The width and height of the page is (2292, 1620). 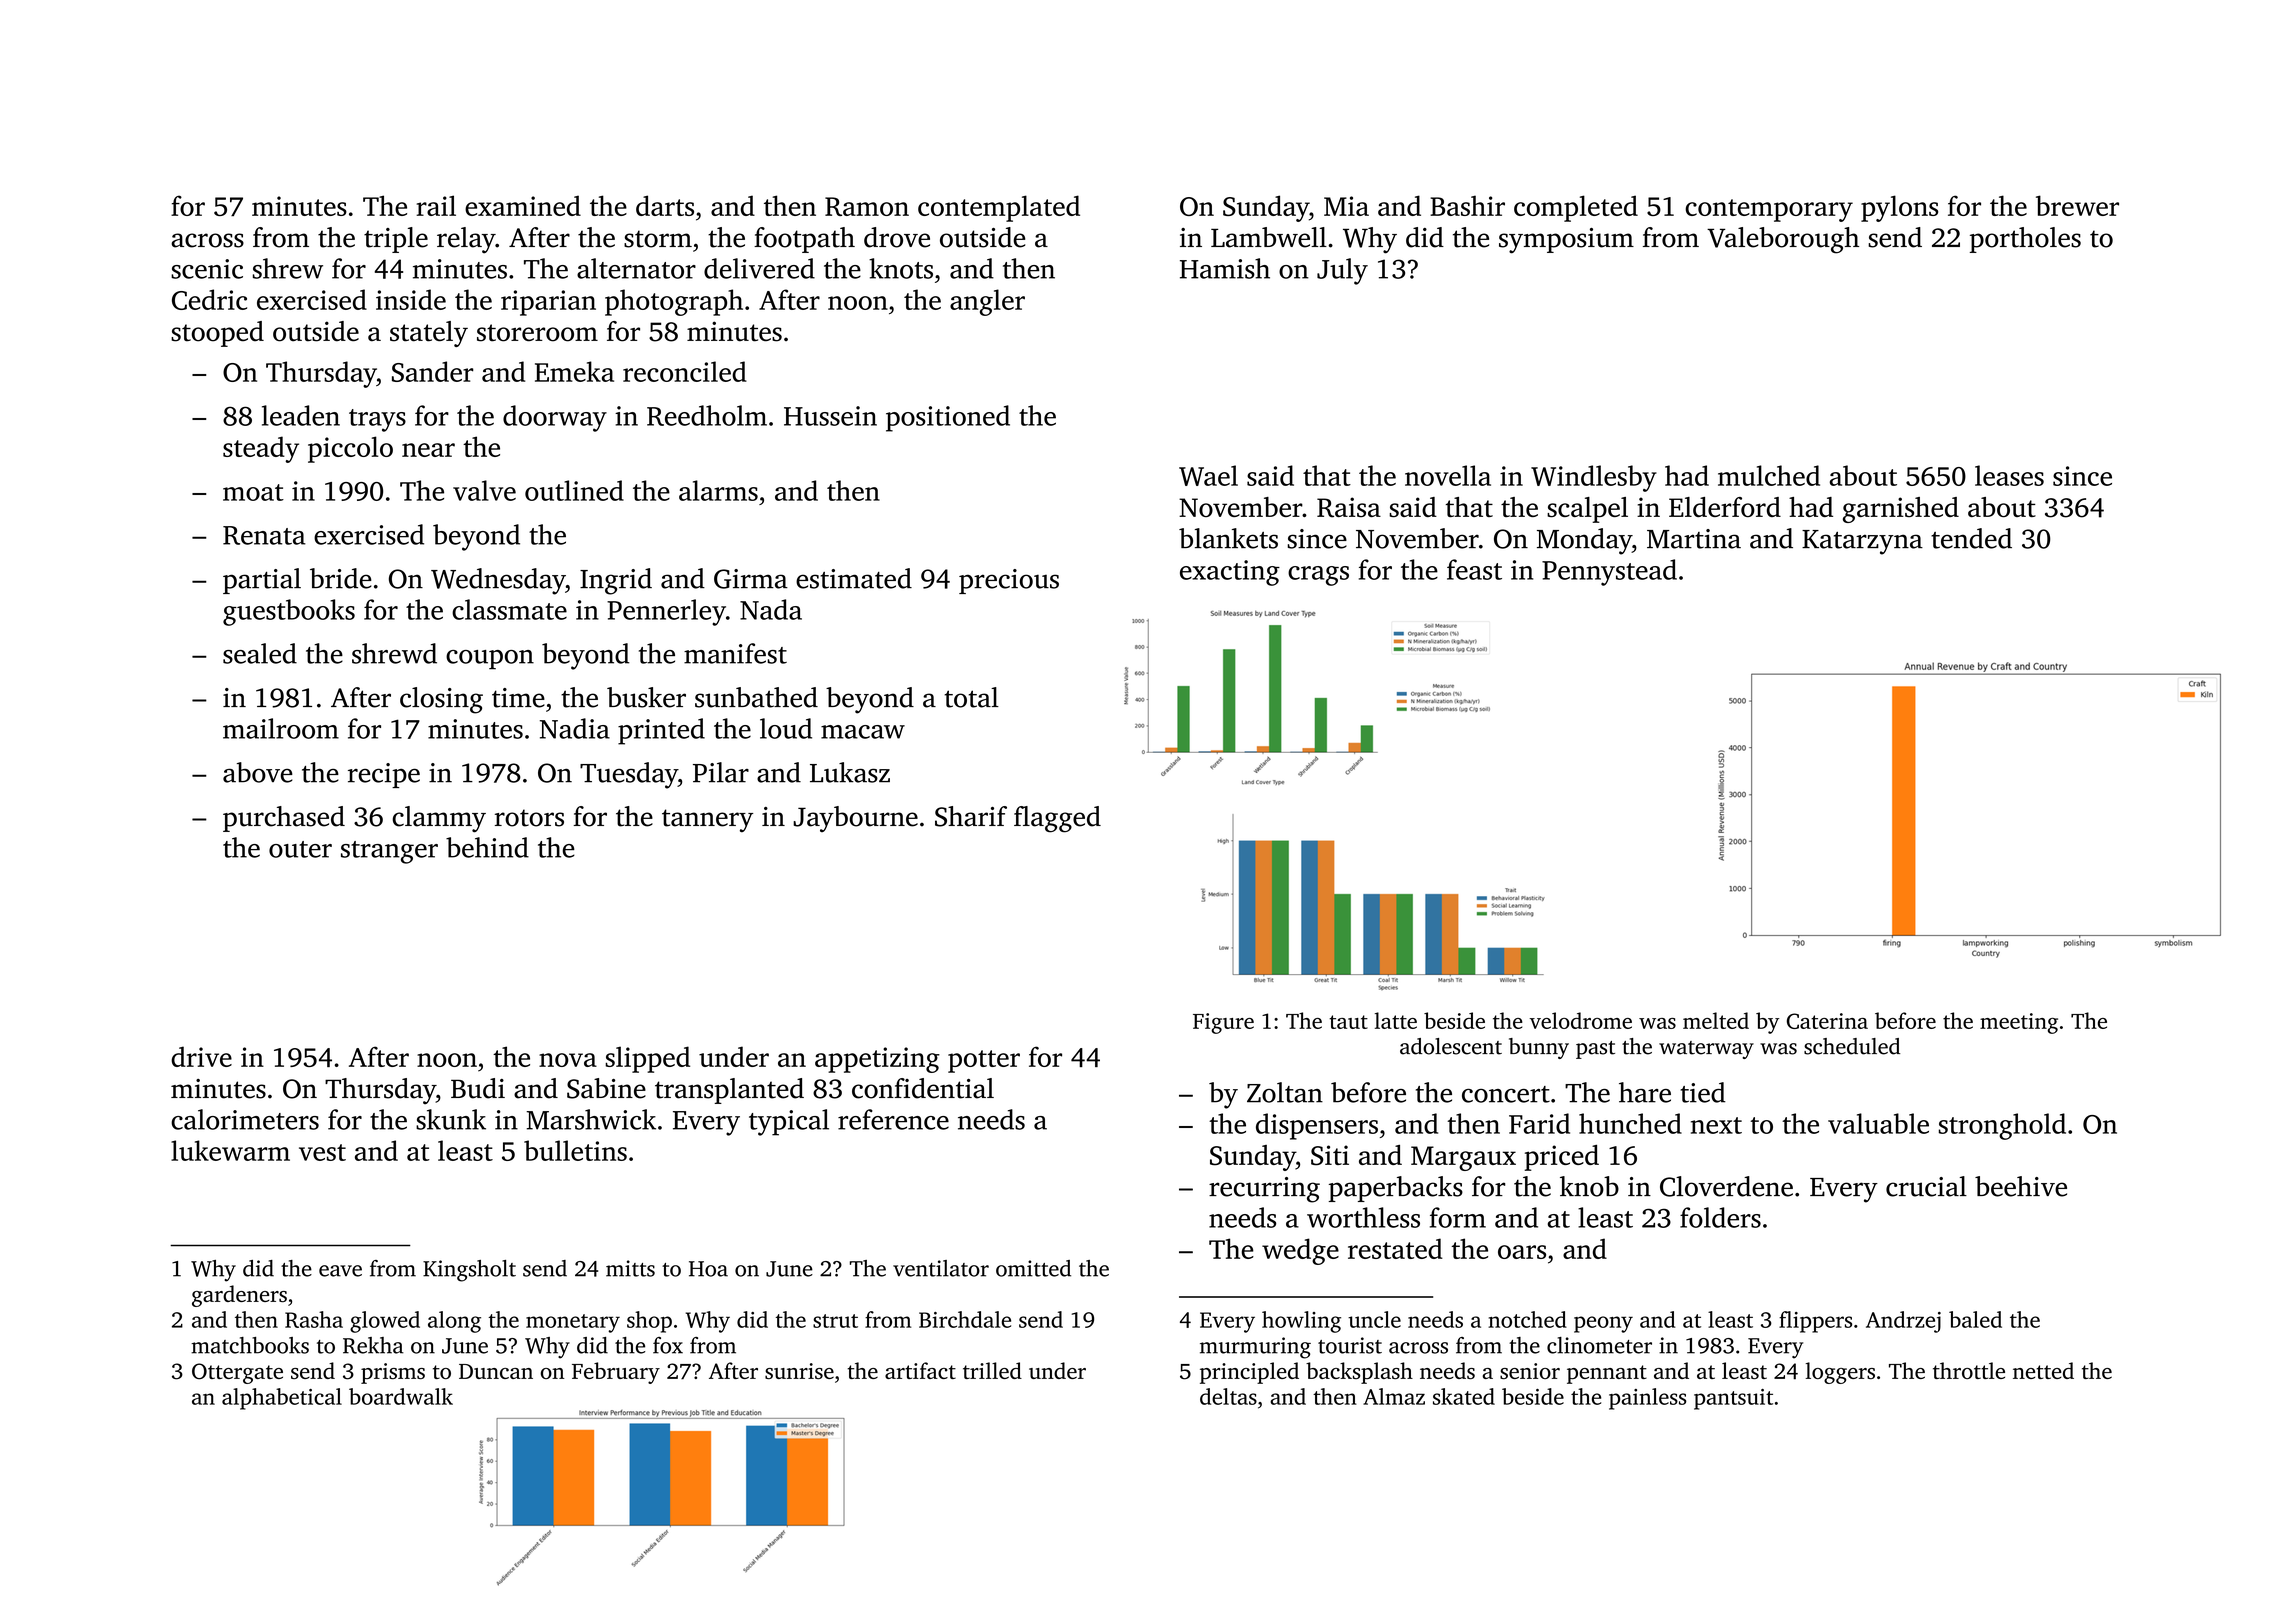 What do you see at coordinates (897, 237) in the page?
I see `drove` at bounding box center [897, 237].
